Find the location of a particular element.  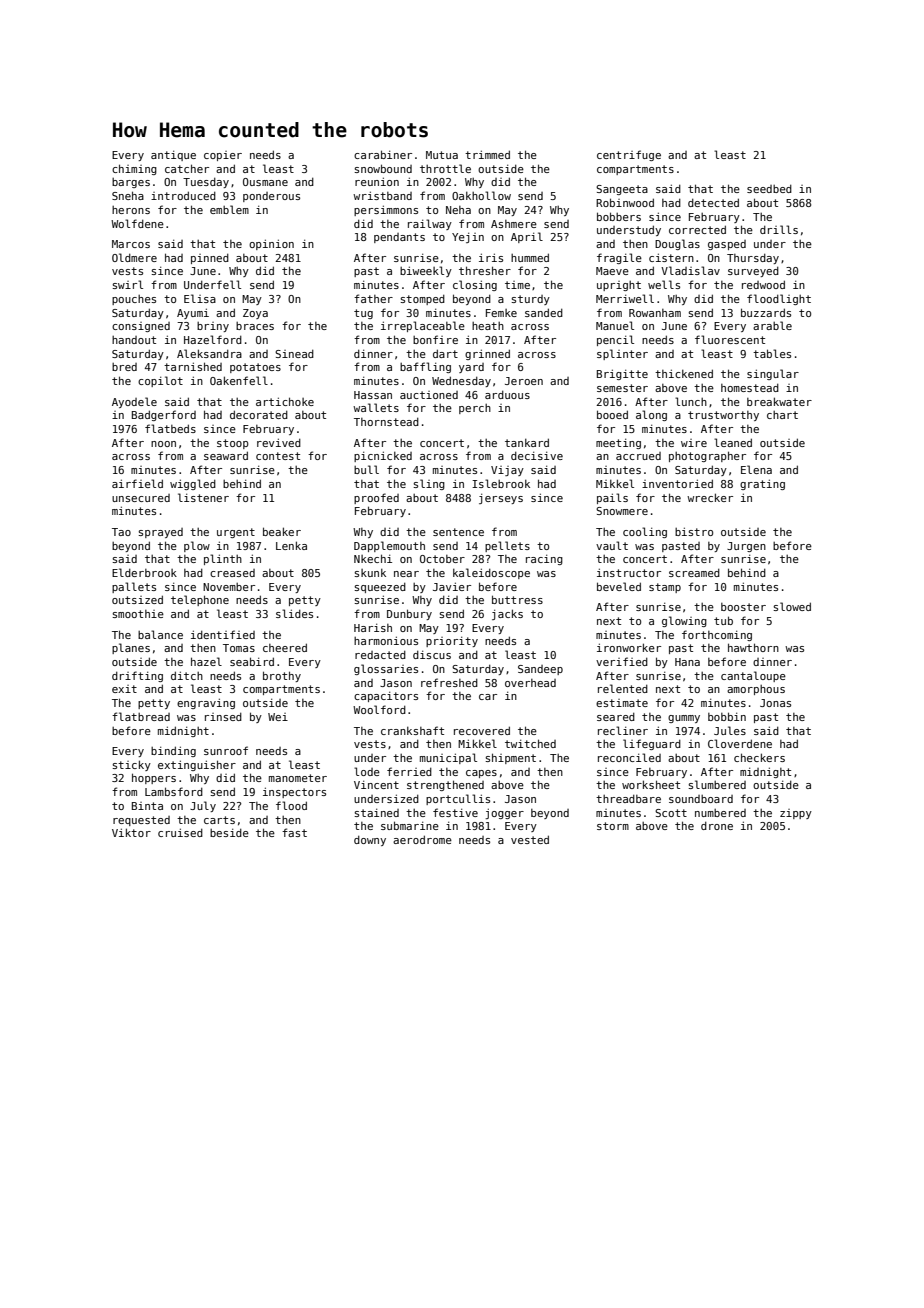

Sangeeta is located at coordinates (622, 190).
